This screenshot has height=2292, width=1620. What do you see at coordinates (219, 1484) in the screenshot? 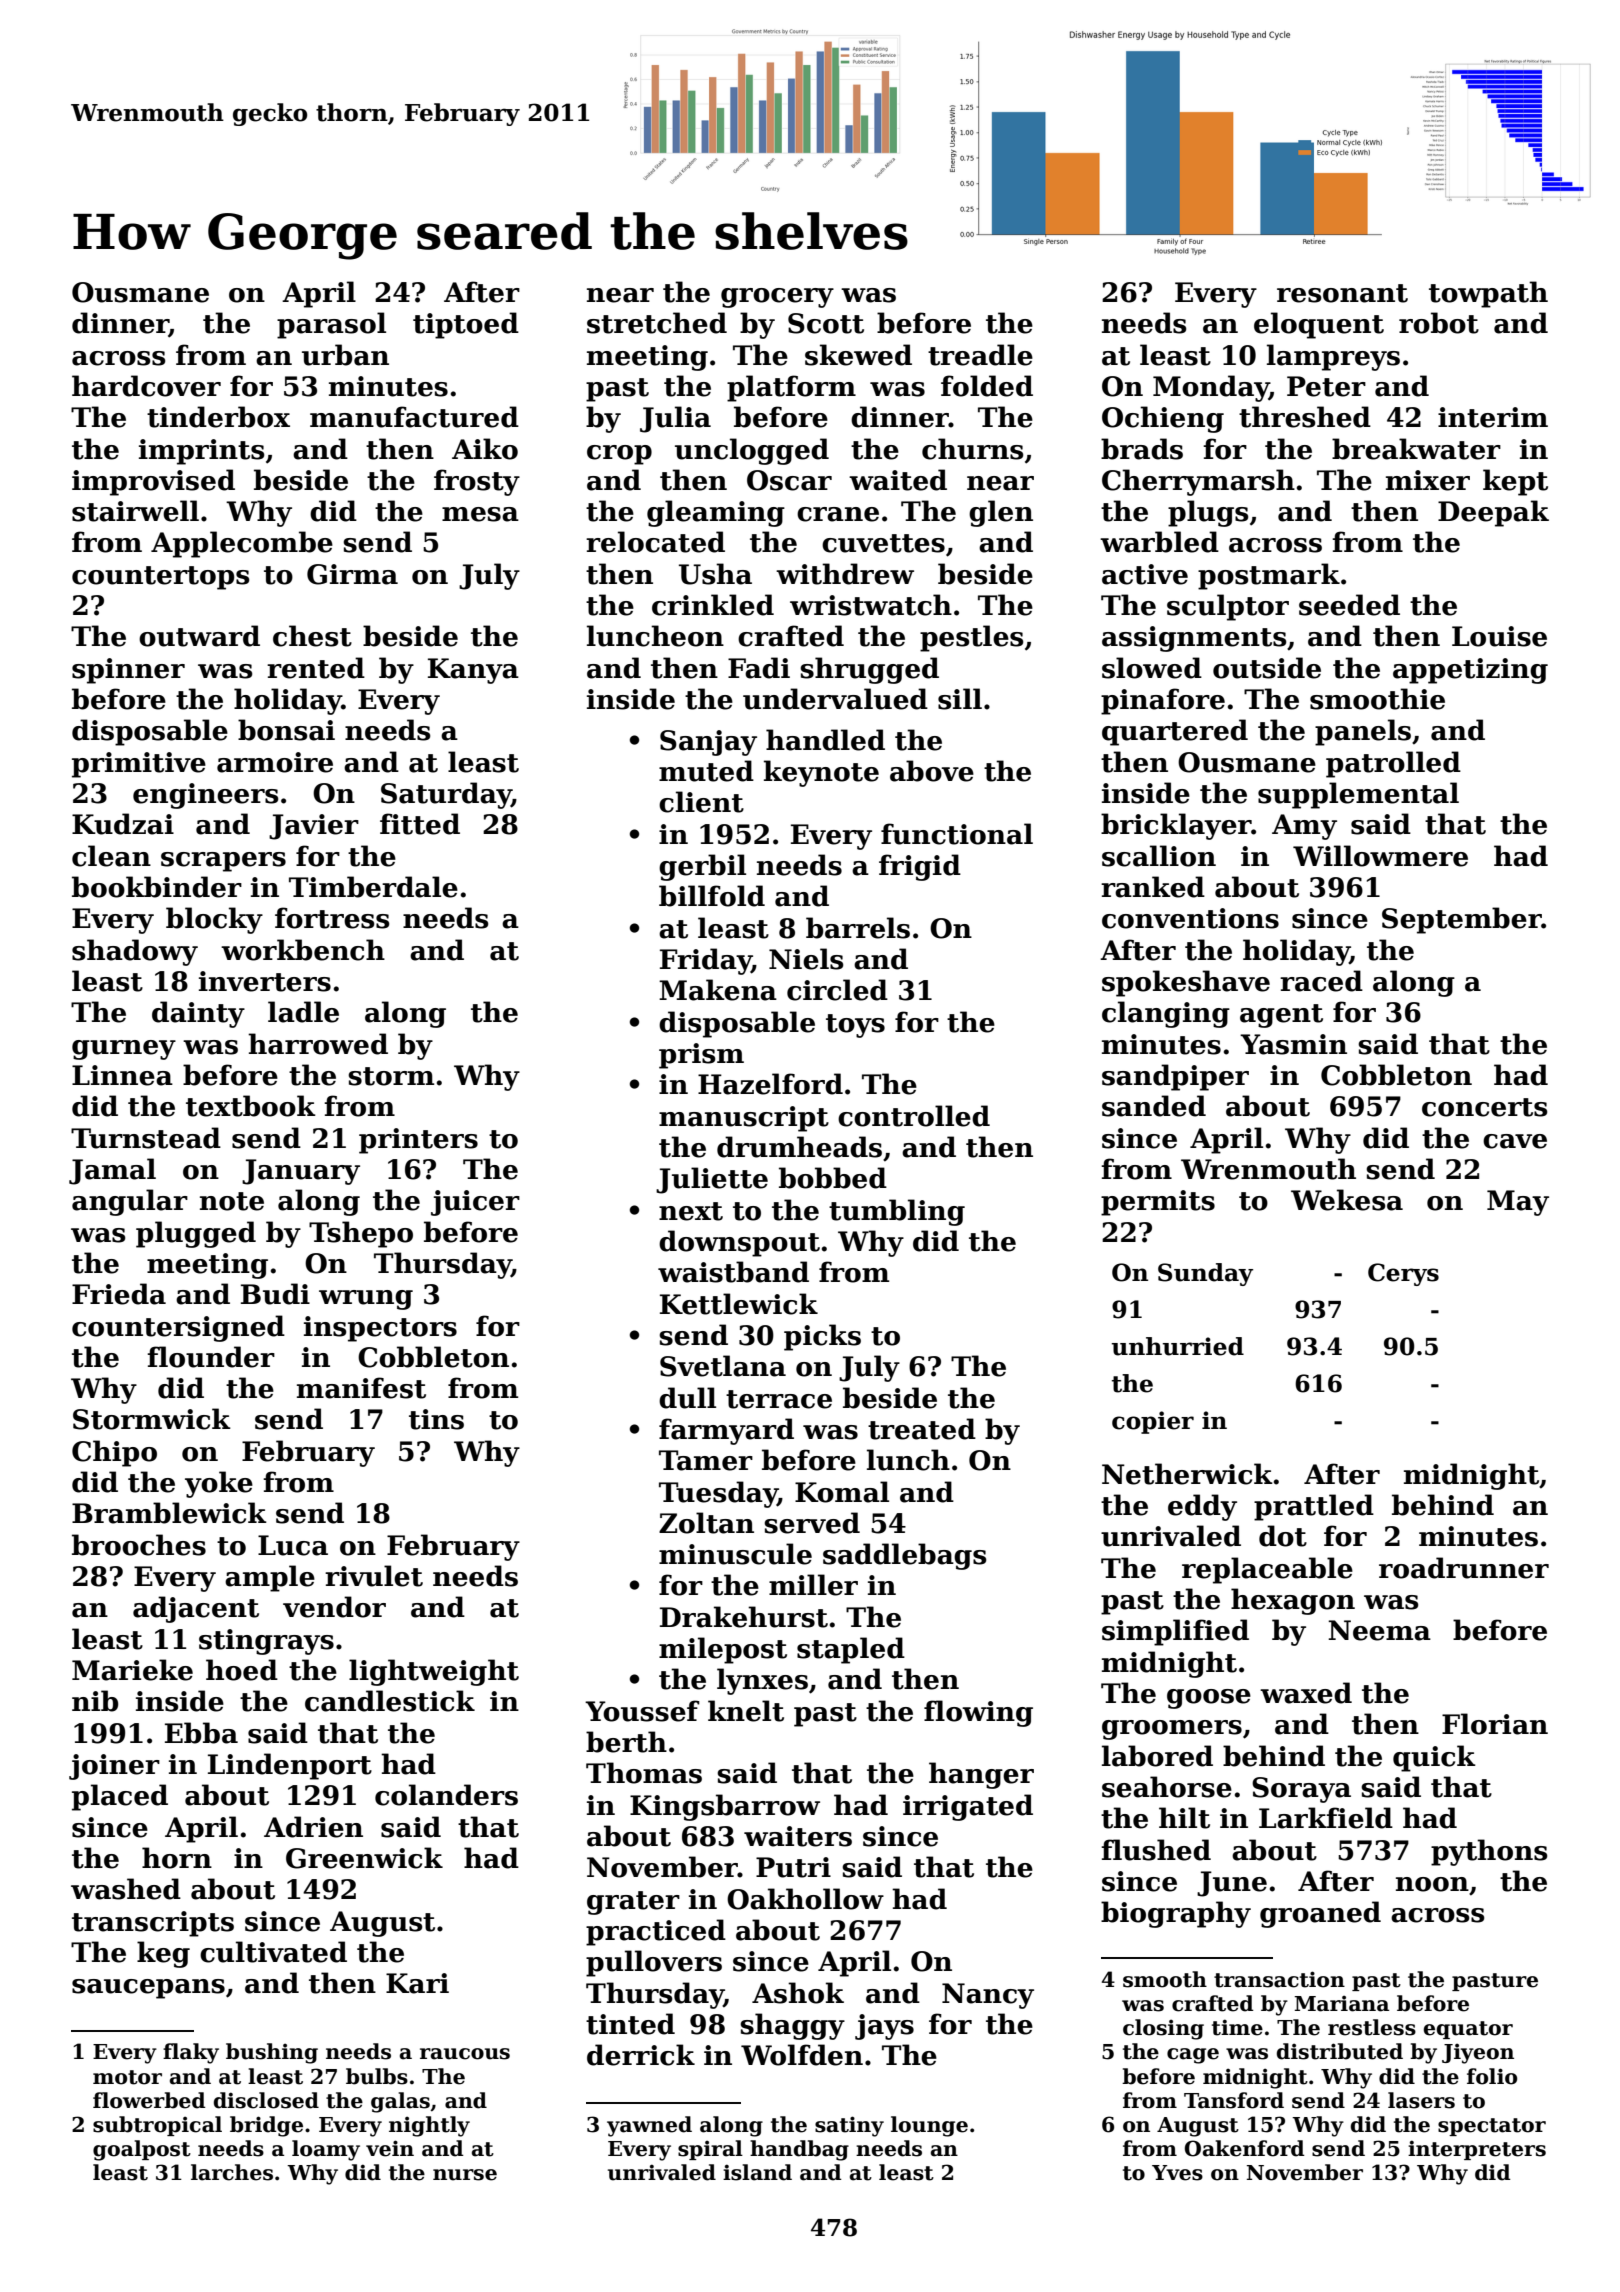
I see `yoke` at bounding box center [219, 1484].
